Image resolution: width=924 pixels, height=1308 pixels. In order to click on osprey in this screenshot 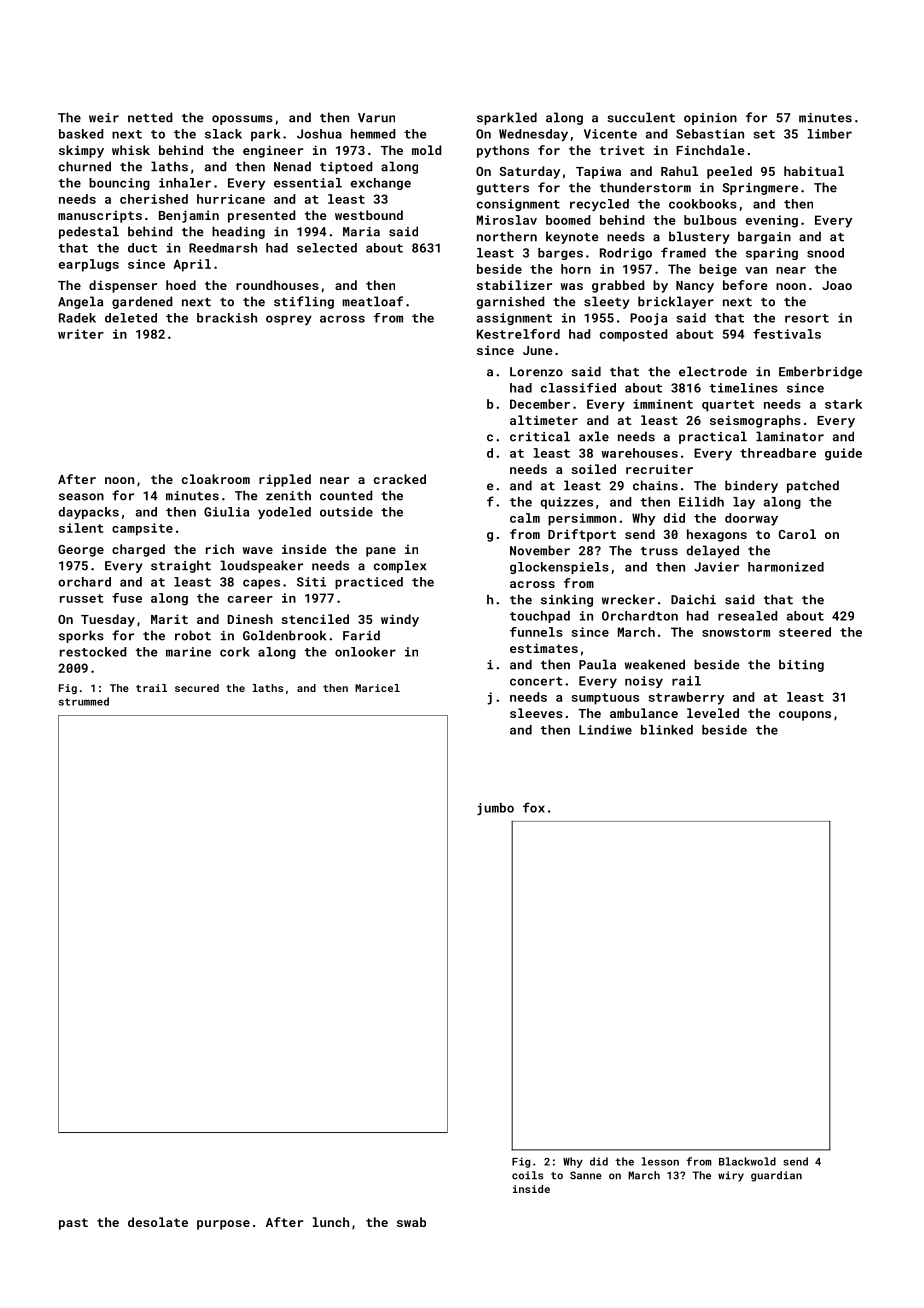, I will do `click(289, 320)`.
